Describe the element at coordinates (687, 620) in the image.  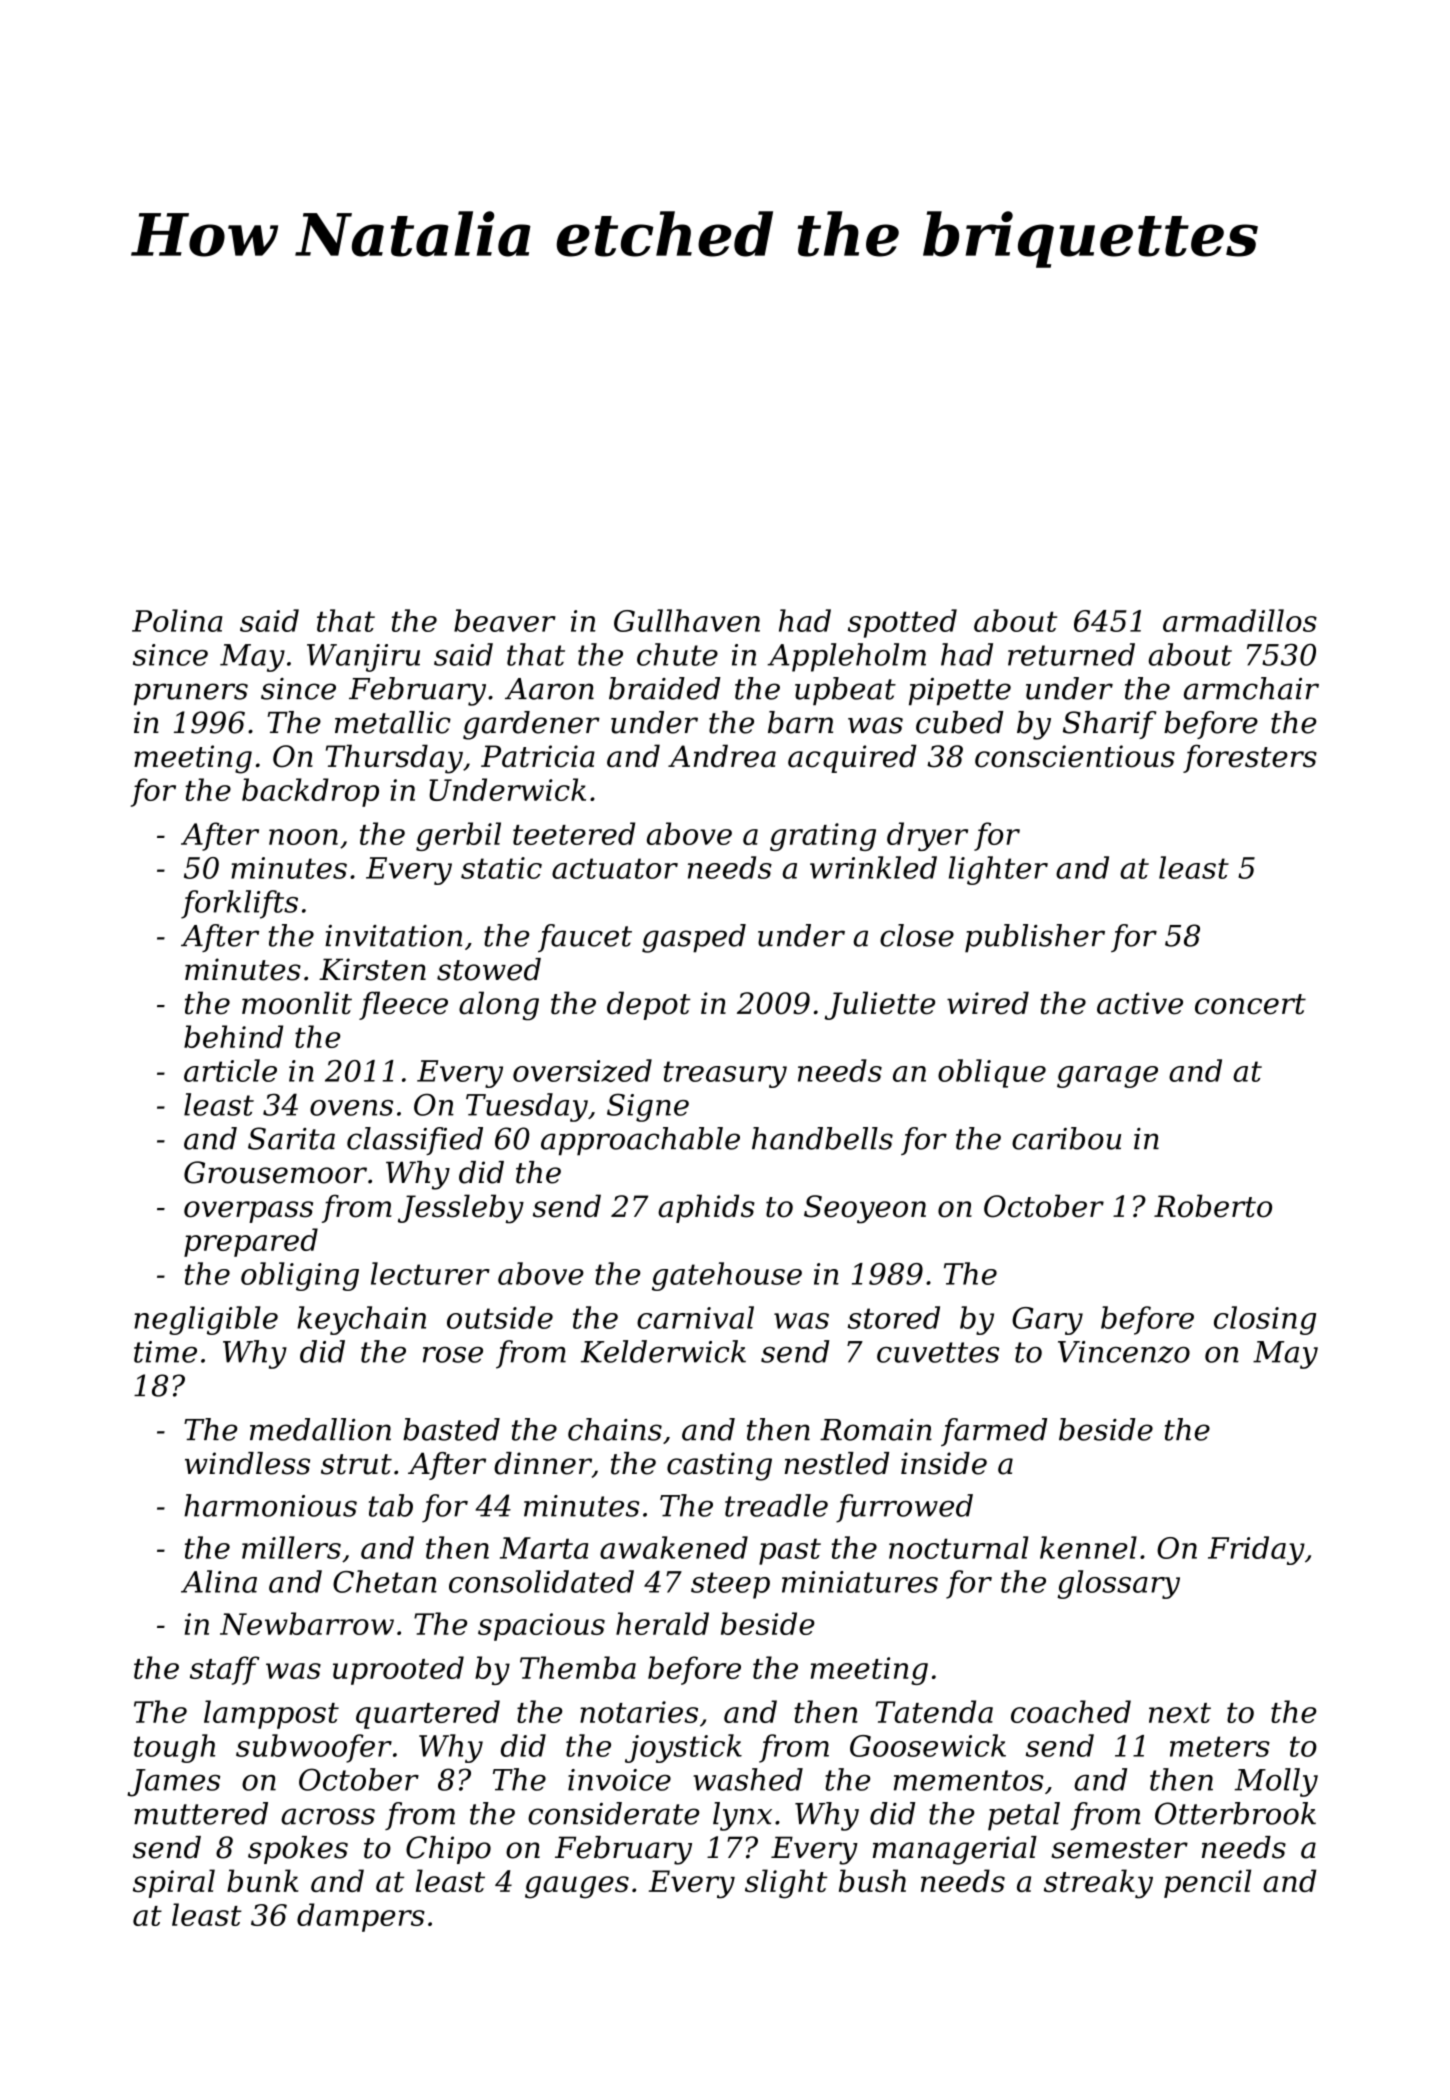
I see `Gullhaven` at that location.
